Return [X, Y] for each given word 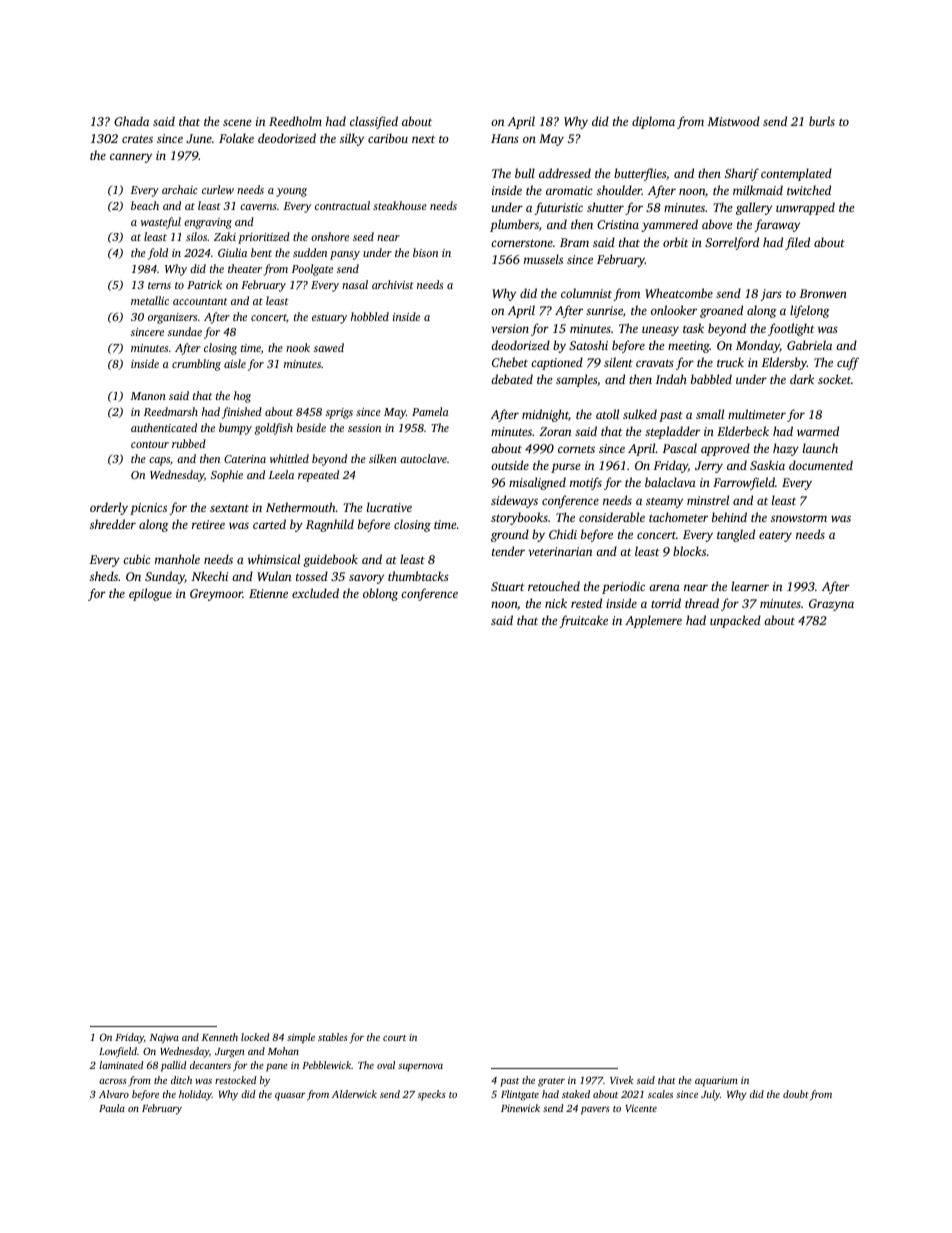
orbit [676, 242]
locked [255, 1037]
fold [158, 254]
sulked [640, 414]
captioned [557, 363]
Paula [112, 1108]
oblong [380, 594]
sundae [185, 331]
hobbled [370, 316]
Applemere [653, 621]
